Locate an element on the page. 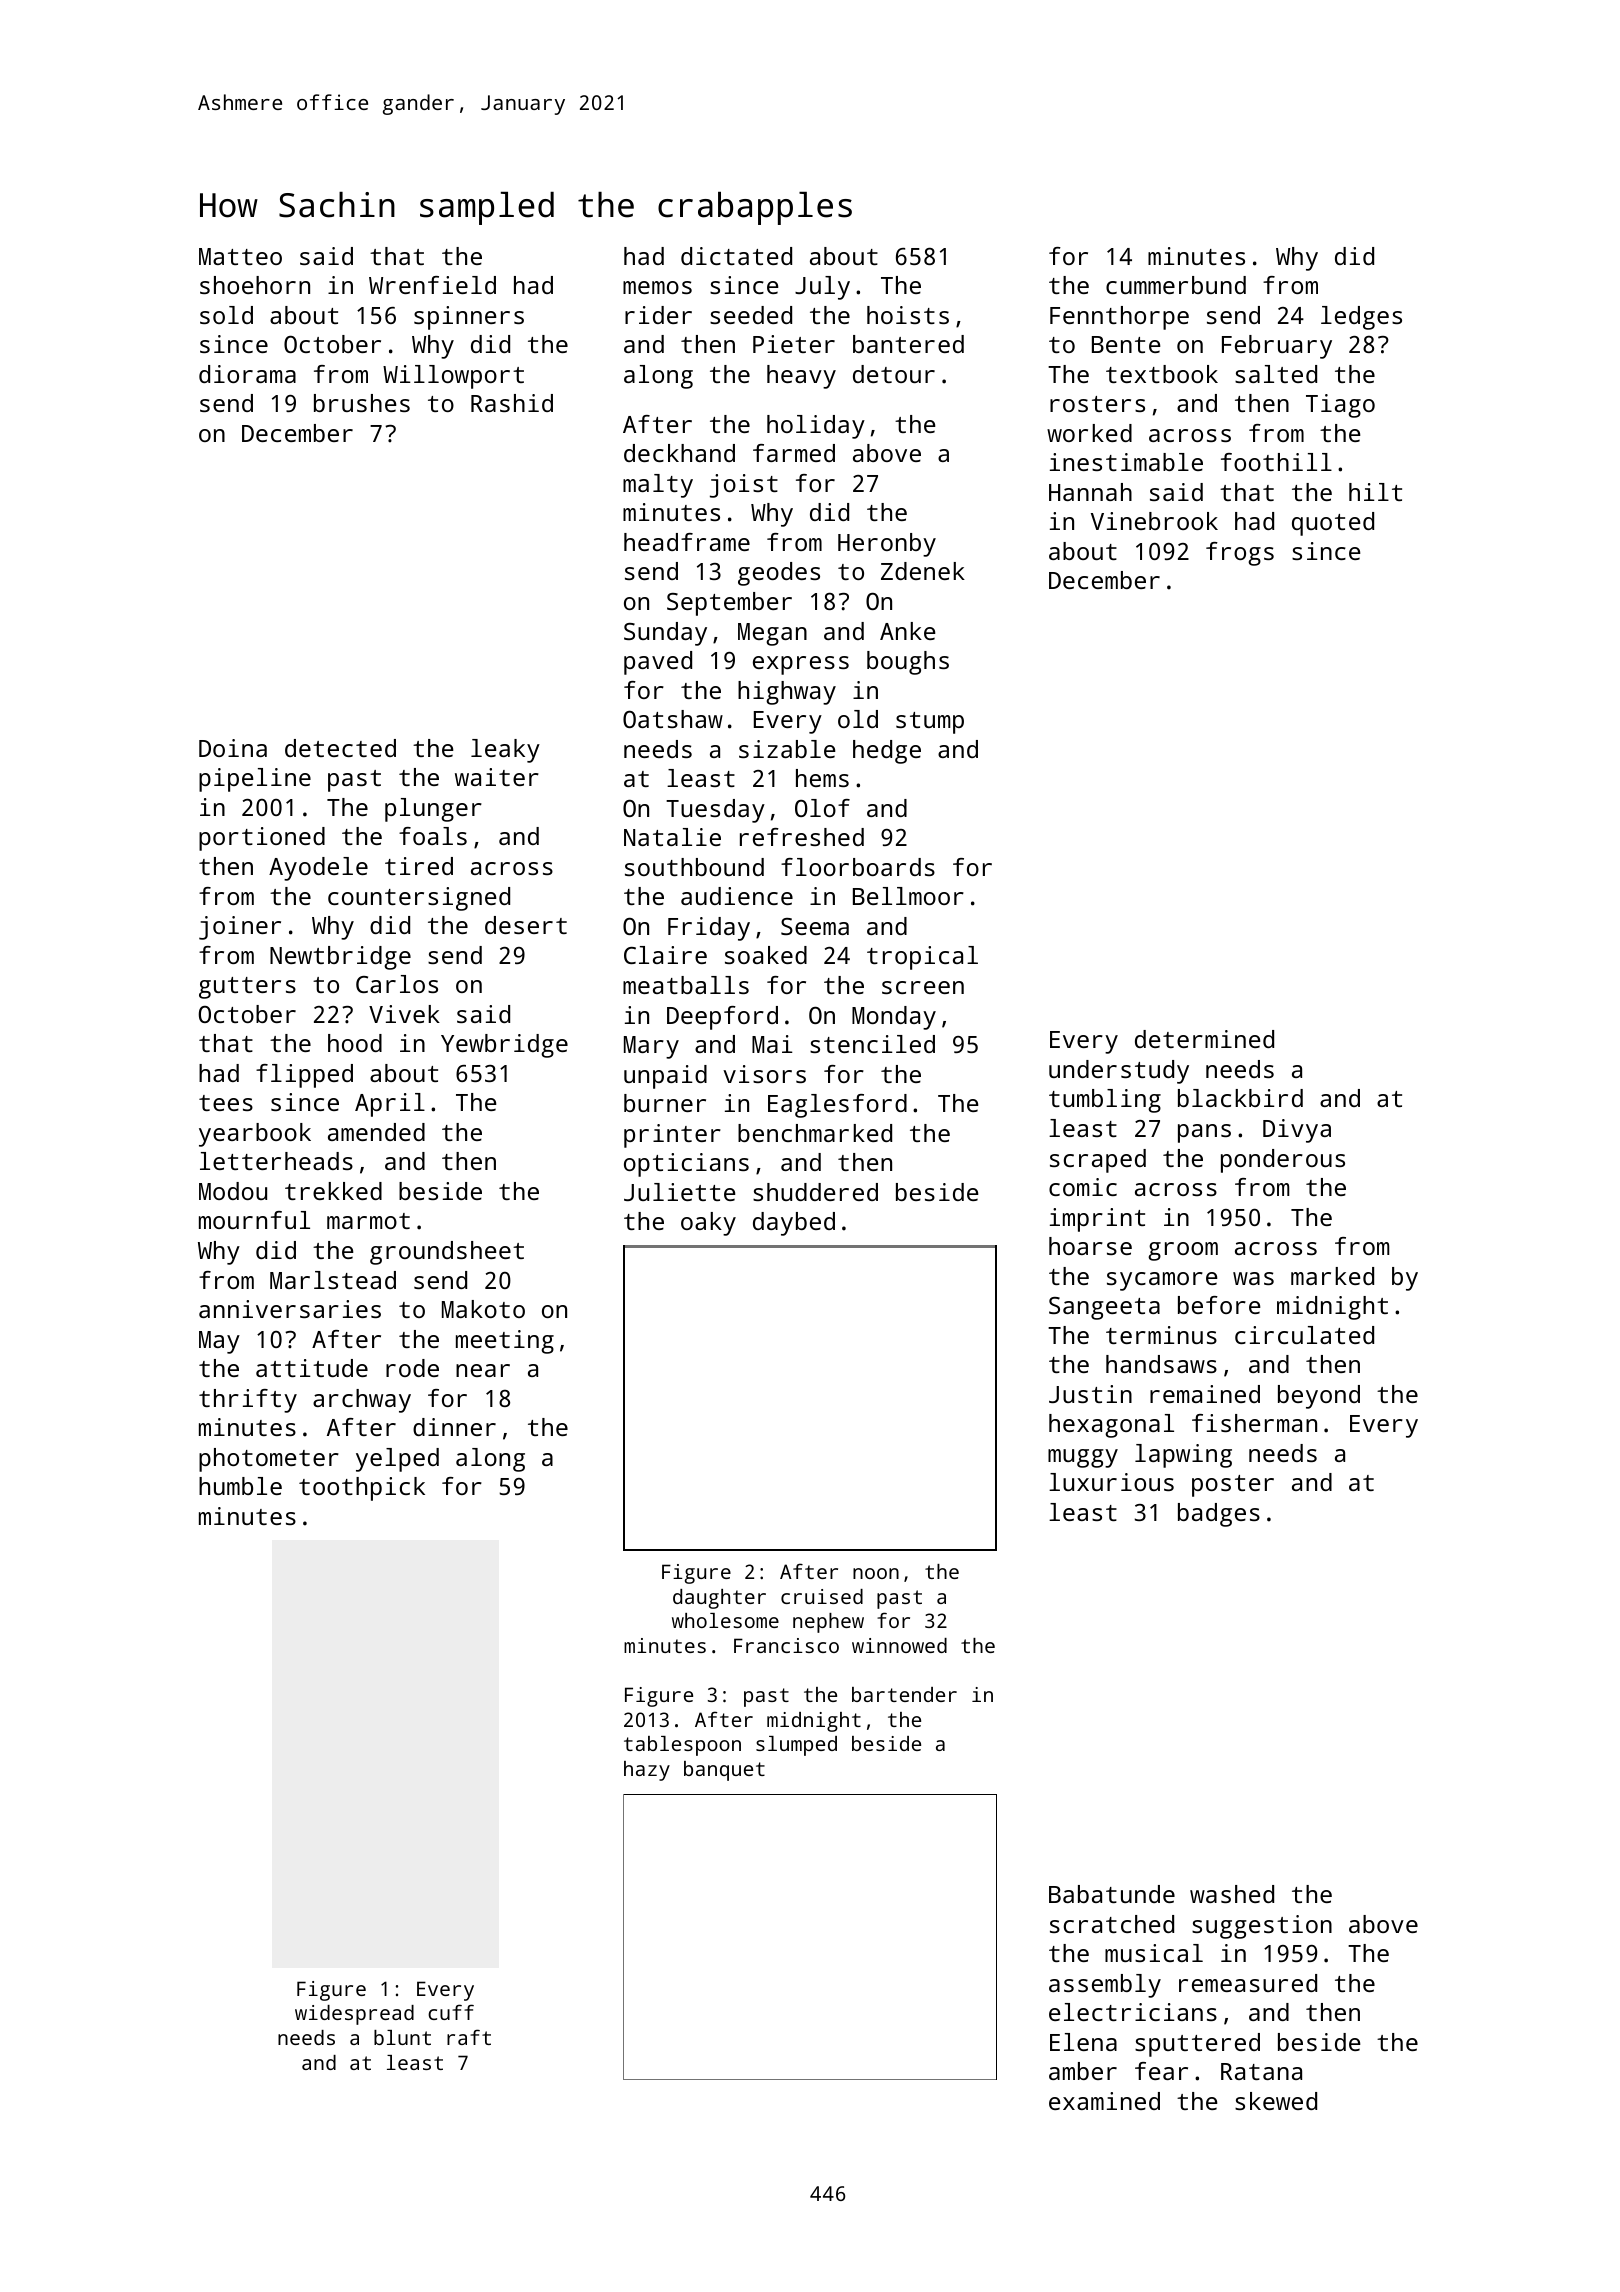  July is located at coordinates (822, 288).
